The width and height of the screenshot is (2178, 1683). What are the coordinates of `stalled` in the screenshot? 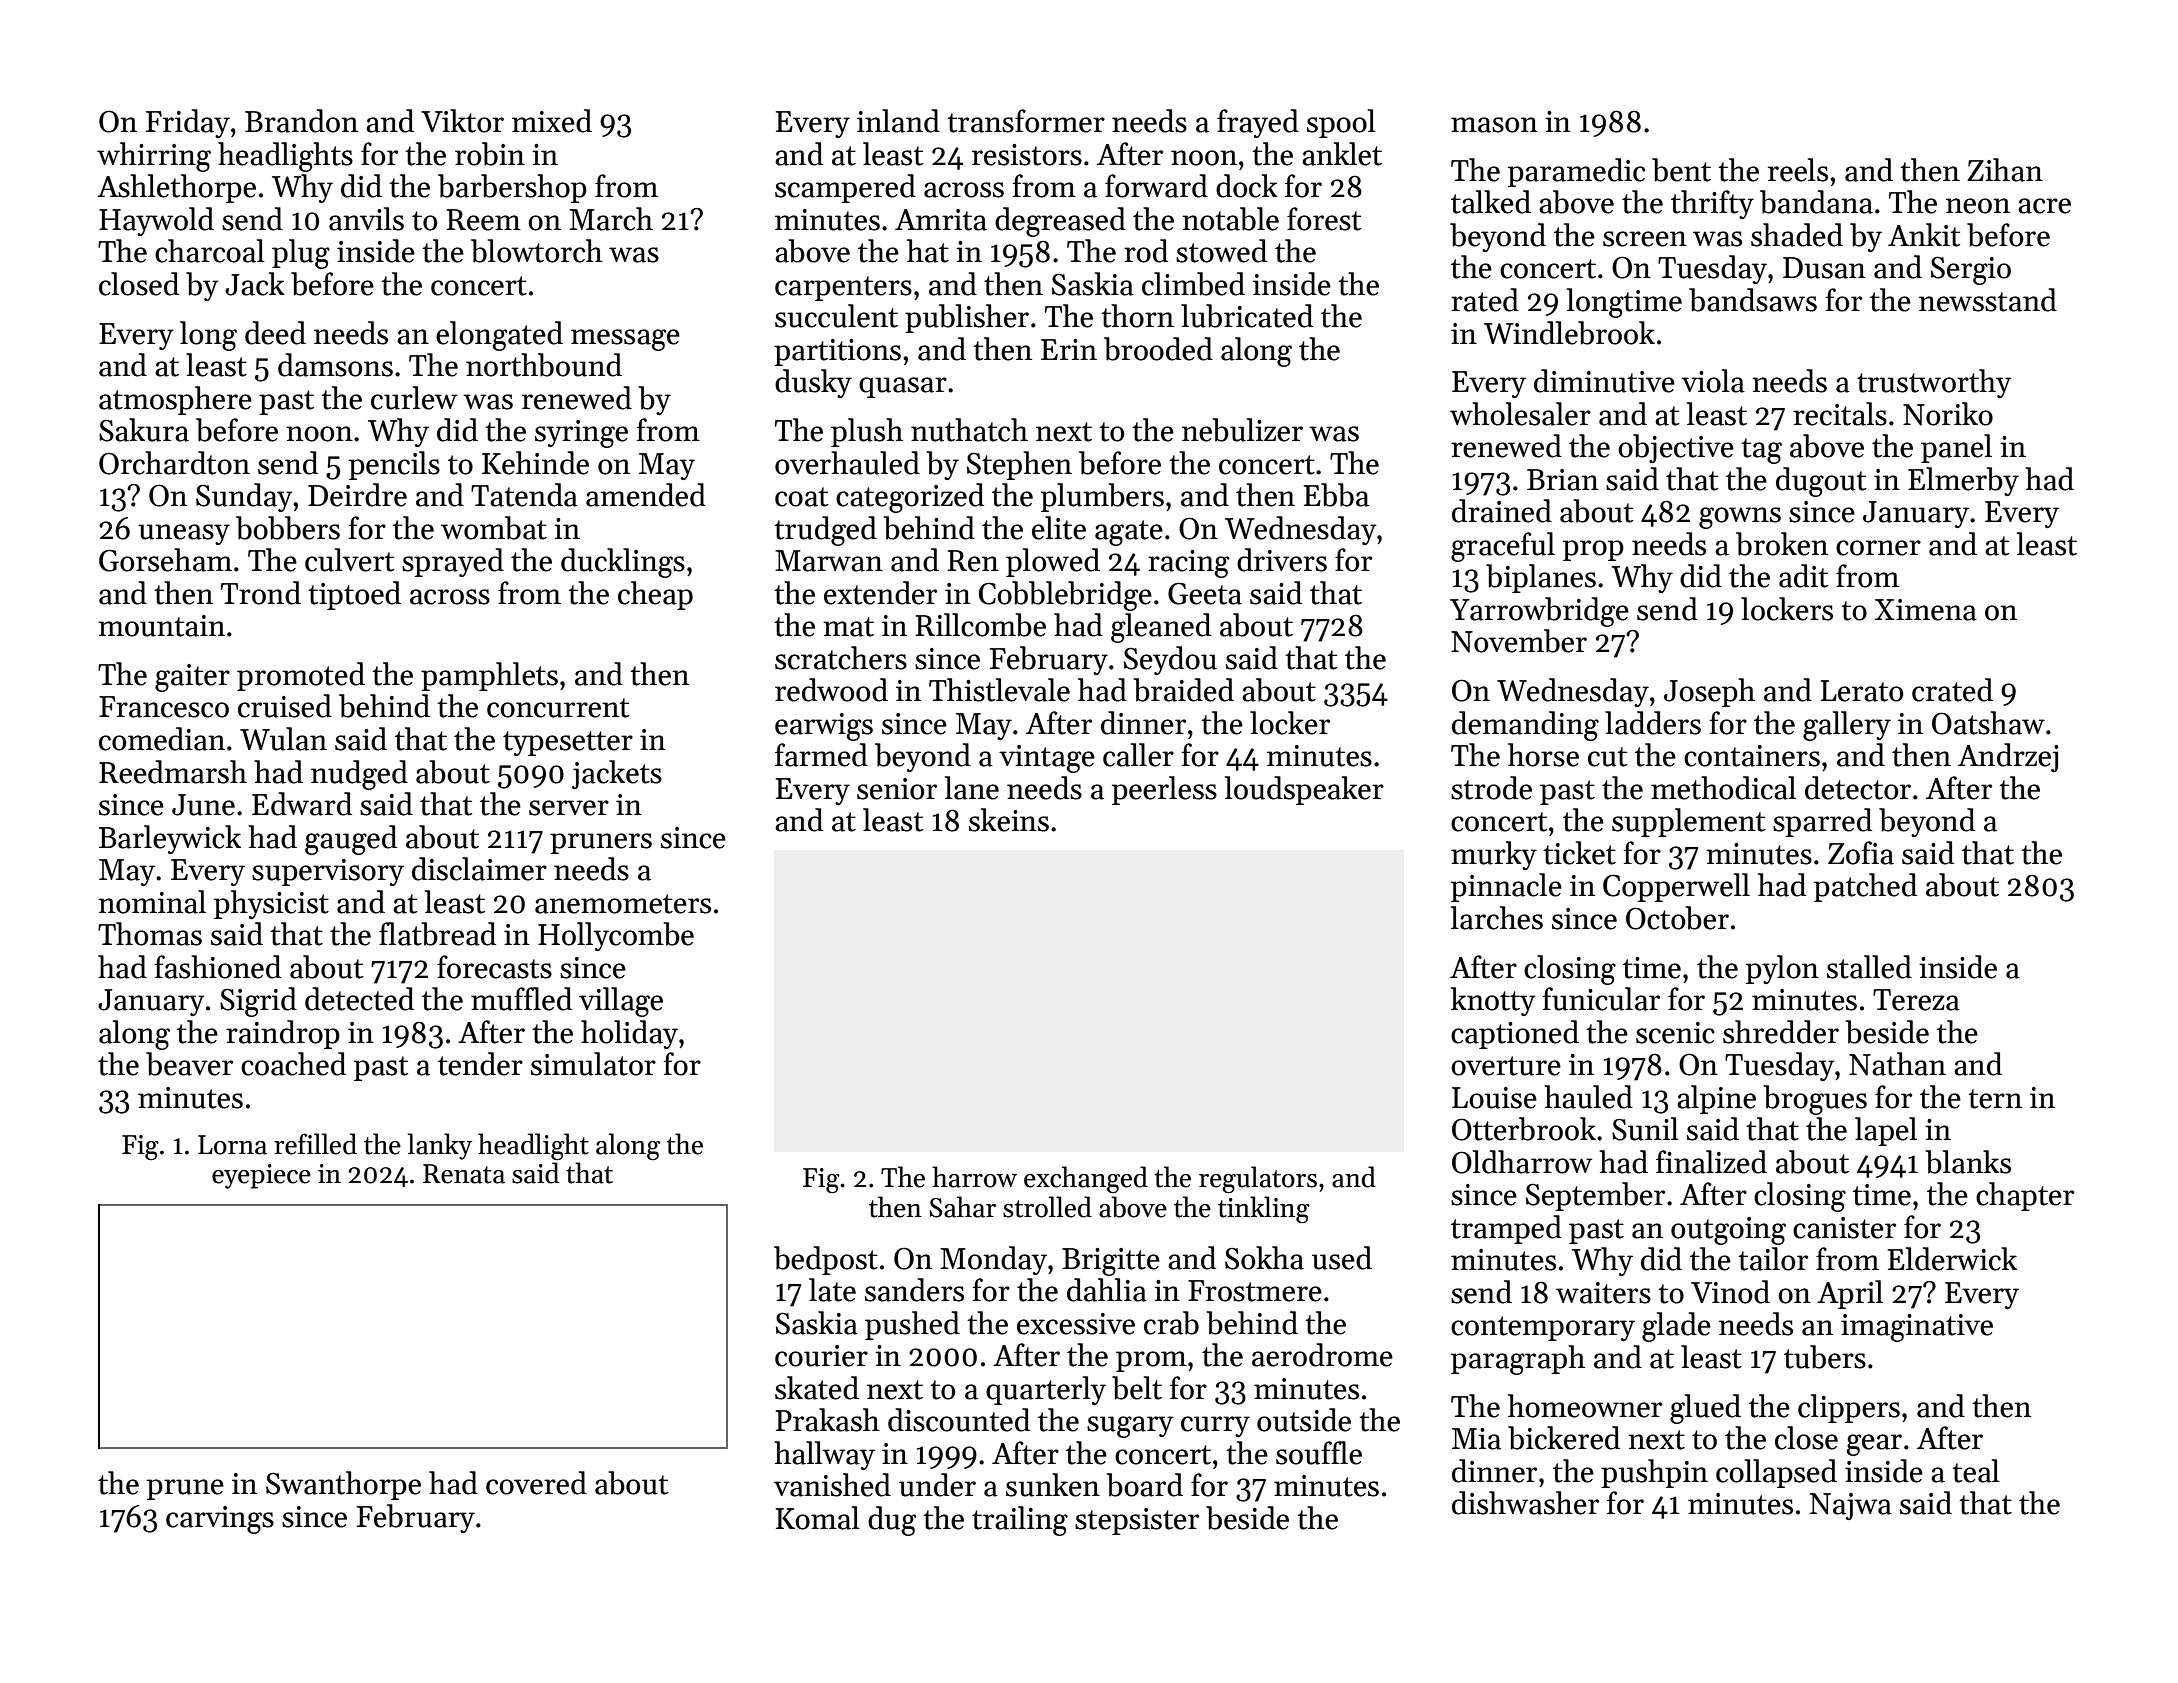 It's located at (1869, 967).
